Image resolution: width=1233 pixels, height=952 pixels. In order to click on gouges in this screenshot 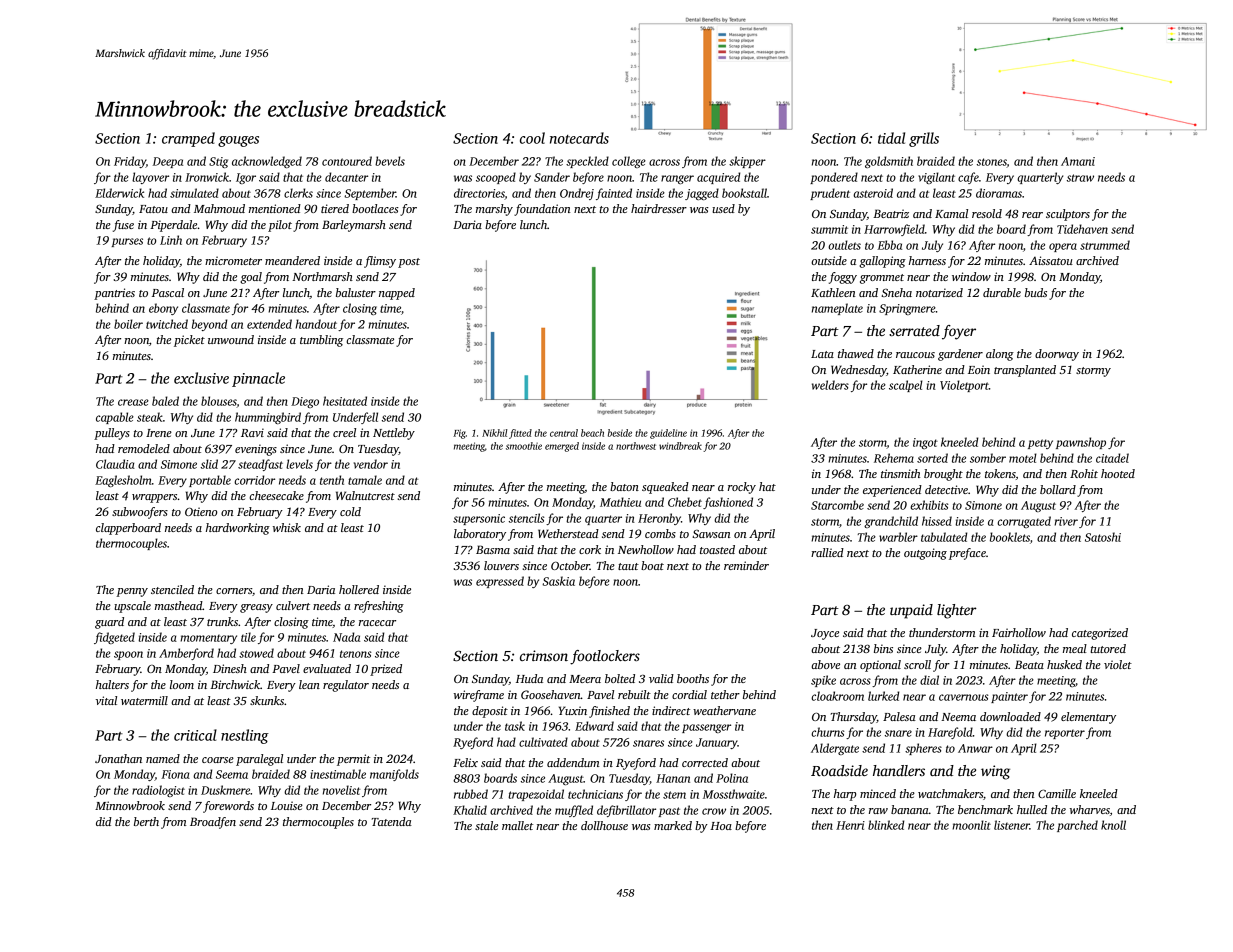, I will do `click(238, 141)`.
